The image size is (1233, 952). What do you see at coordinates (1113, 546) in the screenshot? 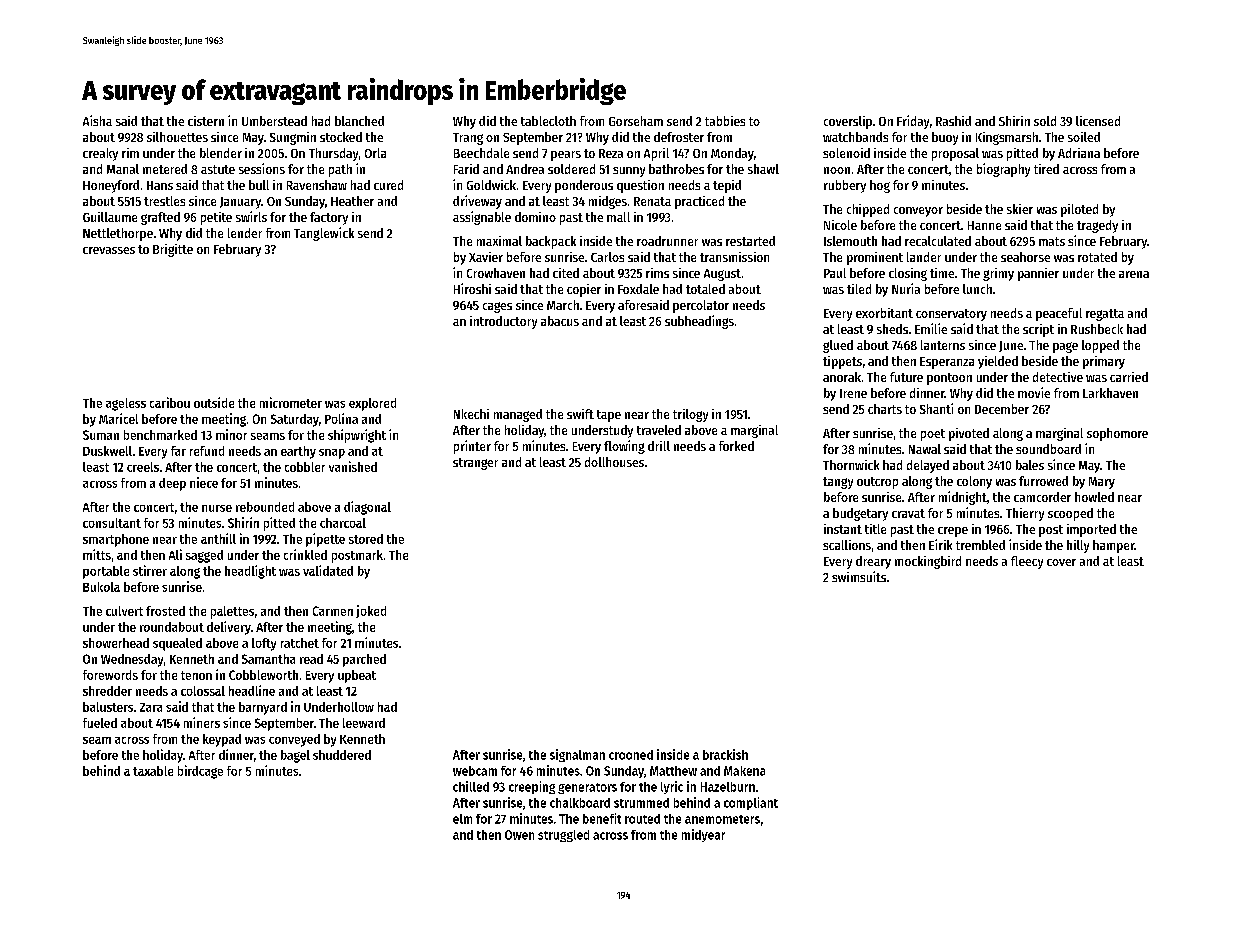
I see `hamper` at bounding box center [1113, 546].
